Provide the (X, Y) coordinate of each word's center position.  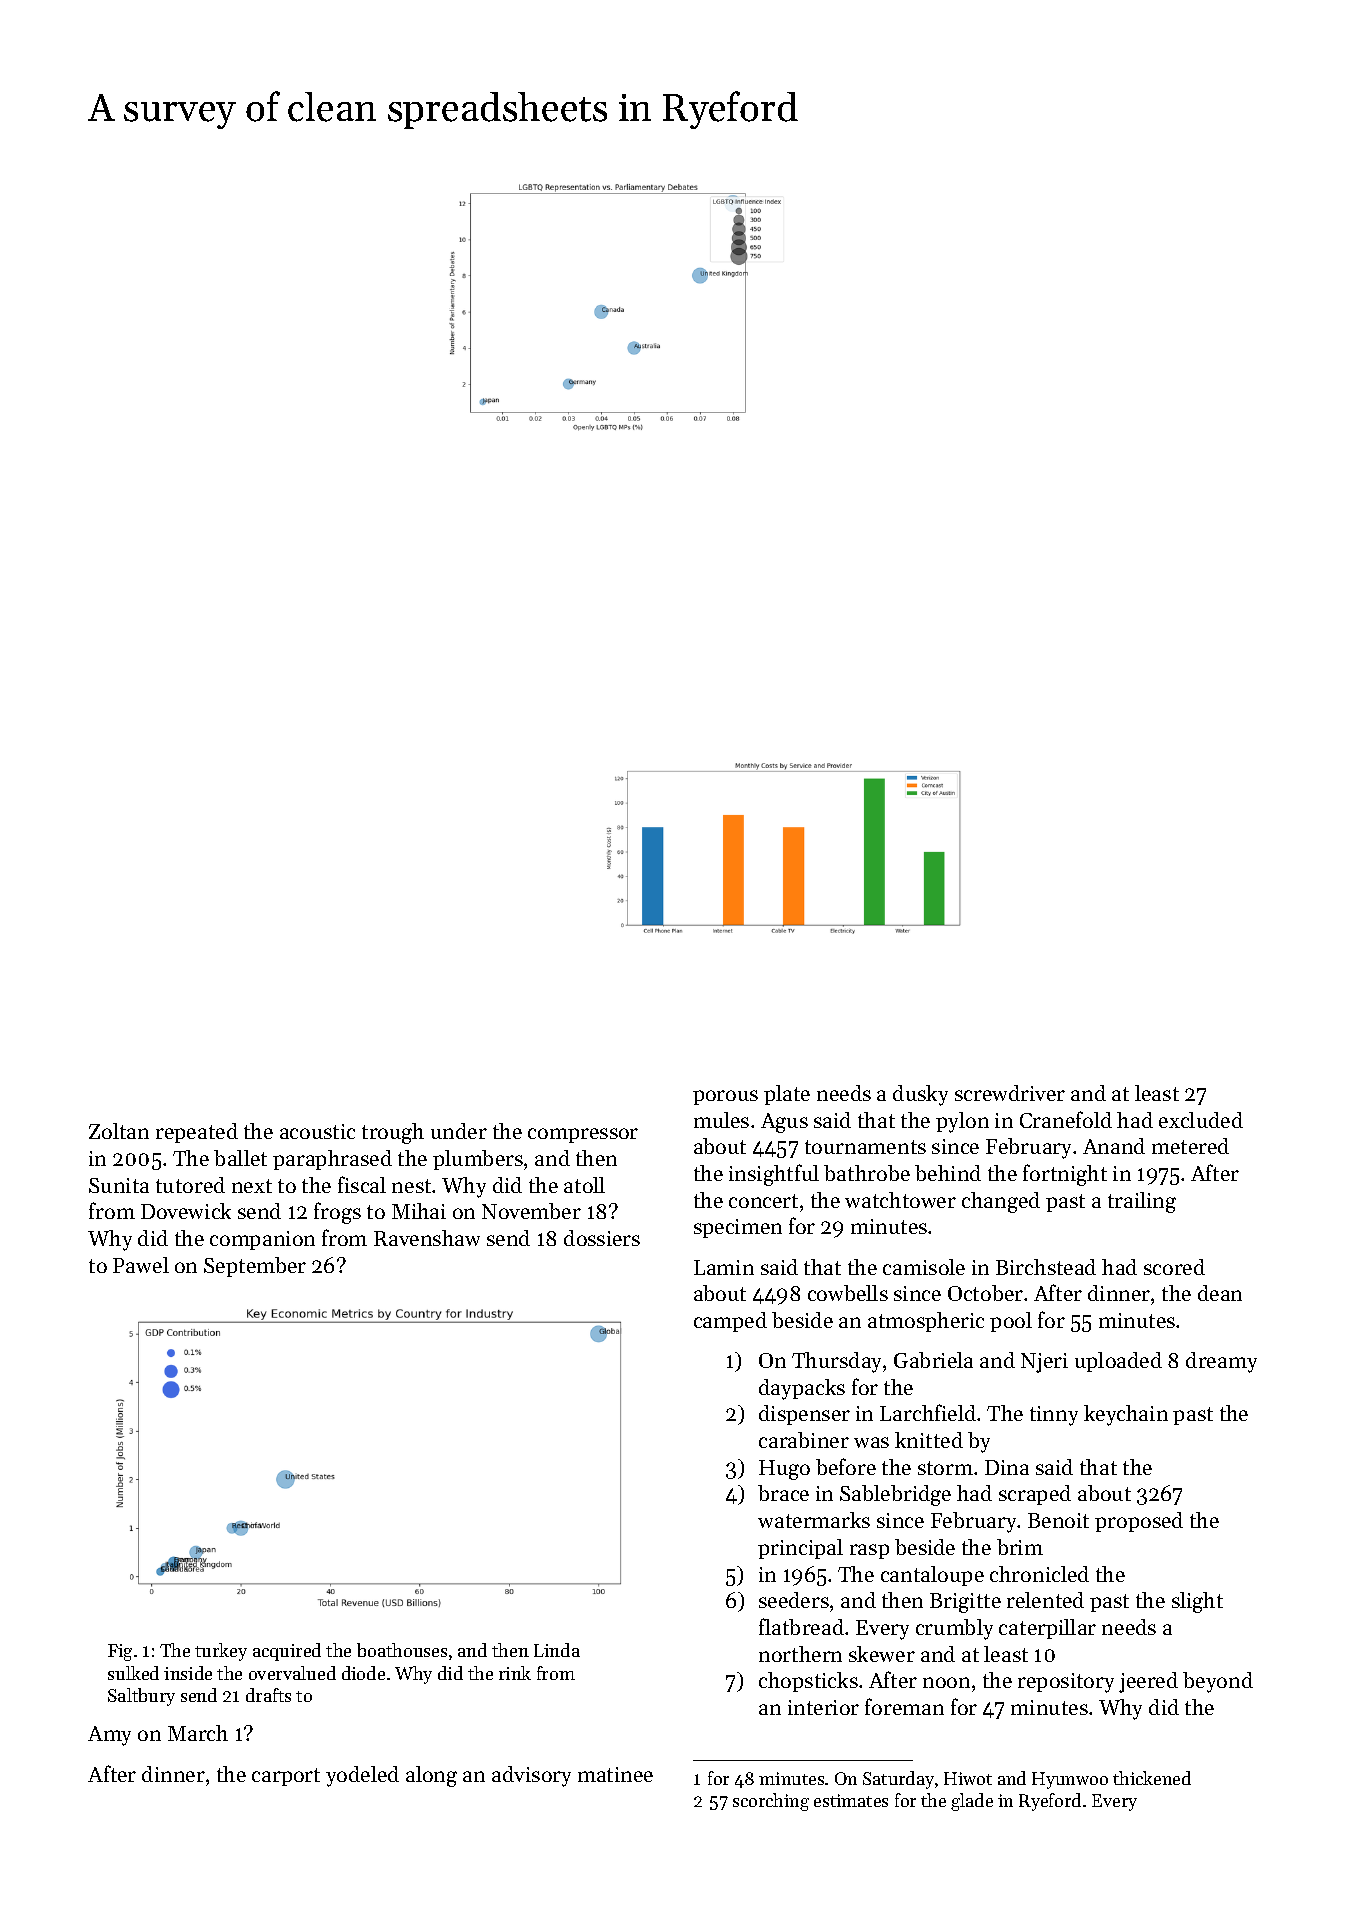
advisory (531, 1776)
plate (787, 1095)
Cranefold (1066, 1119)
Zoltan (119, 1131)
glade (972, 1802)
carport (286, 1777)
